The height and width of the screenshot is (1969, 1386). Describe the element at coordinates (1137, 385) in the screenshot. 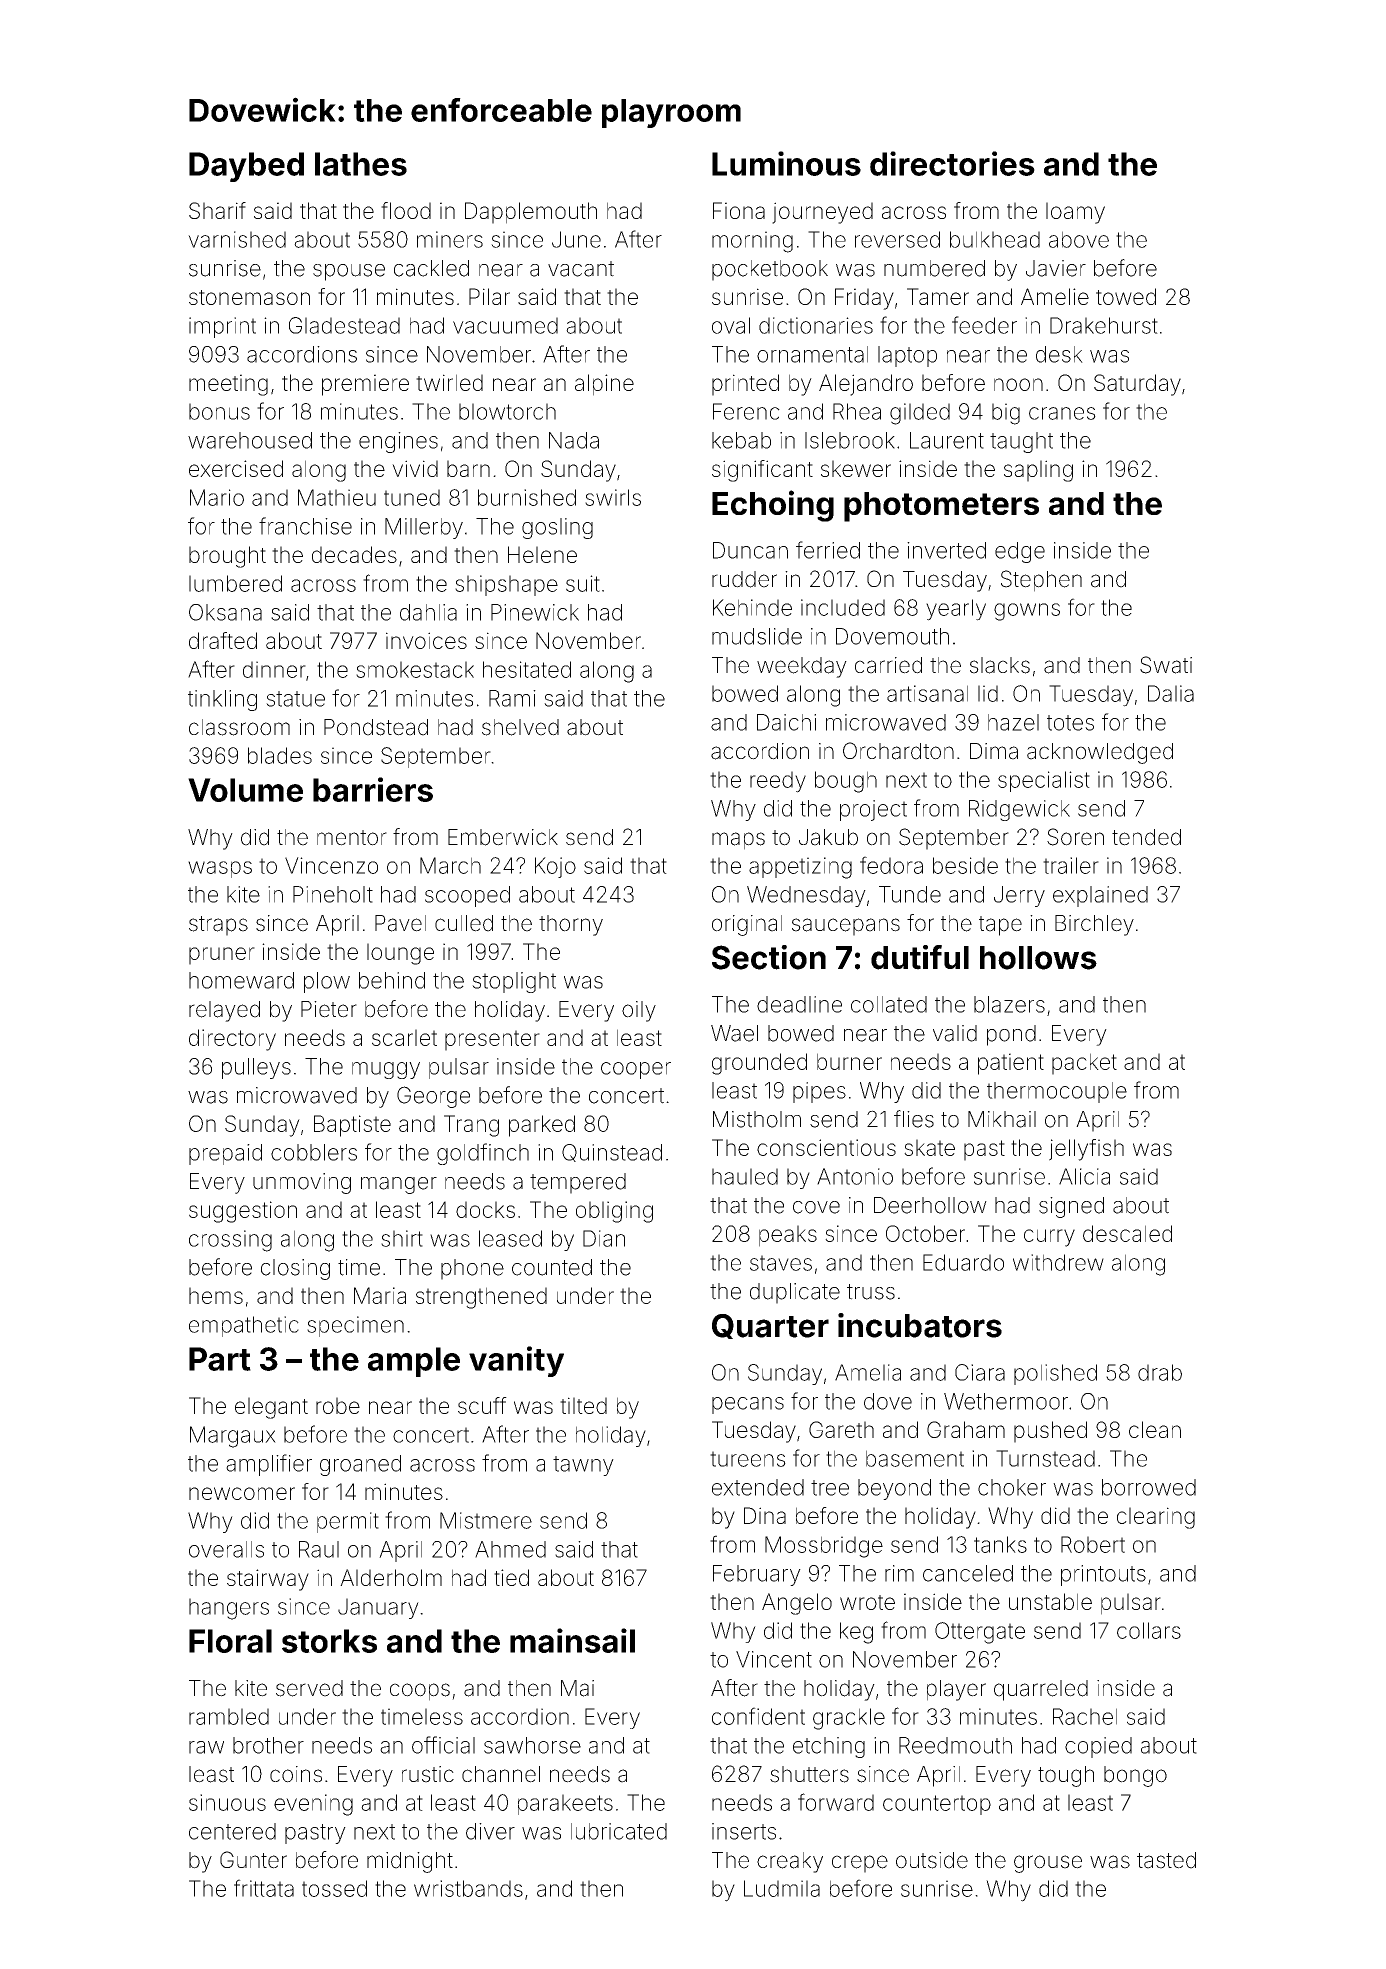

I see `Saturday` at that location.
